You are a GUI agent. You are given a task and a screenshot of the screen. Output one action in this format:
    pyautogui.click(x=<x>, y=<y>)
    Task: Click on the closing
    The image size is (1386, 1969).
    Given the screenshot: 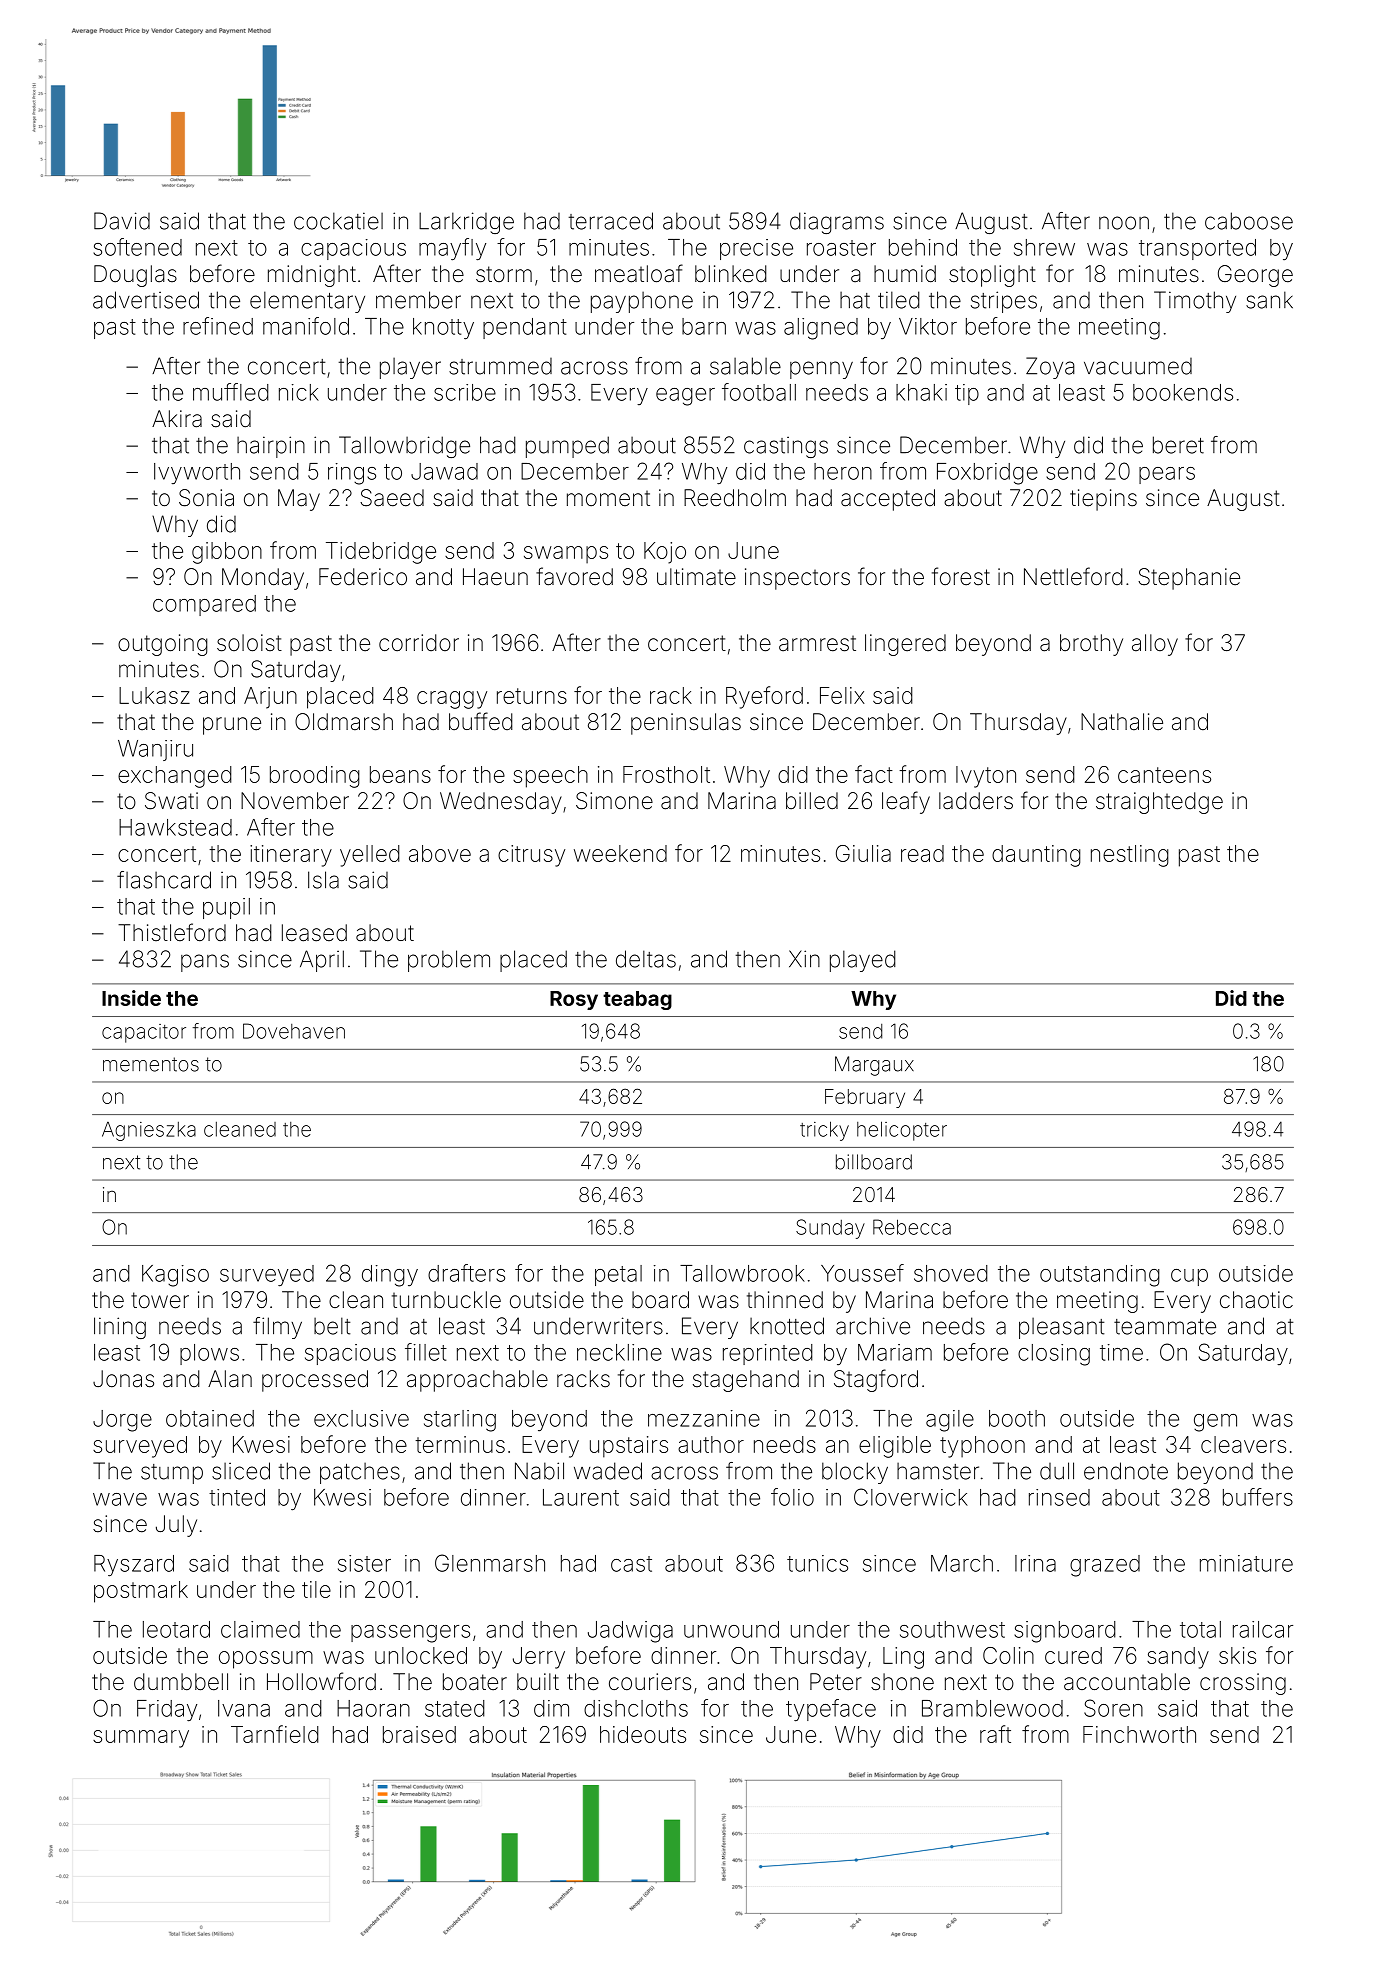 What is the action you would take?
    pyautogui.click(x=1054, y=1355)
